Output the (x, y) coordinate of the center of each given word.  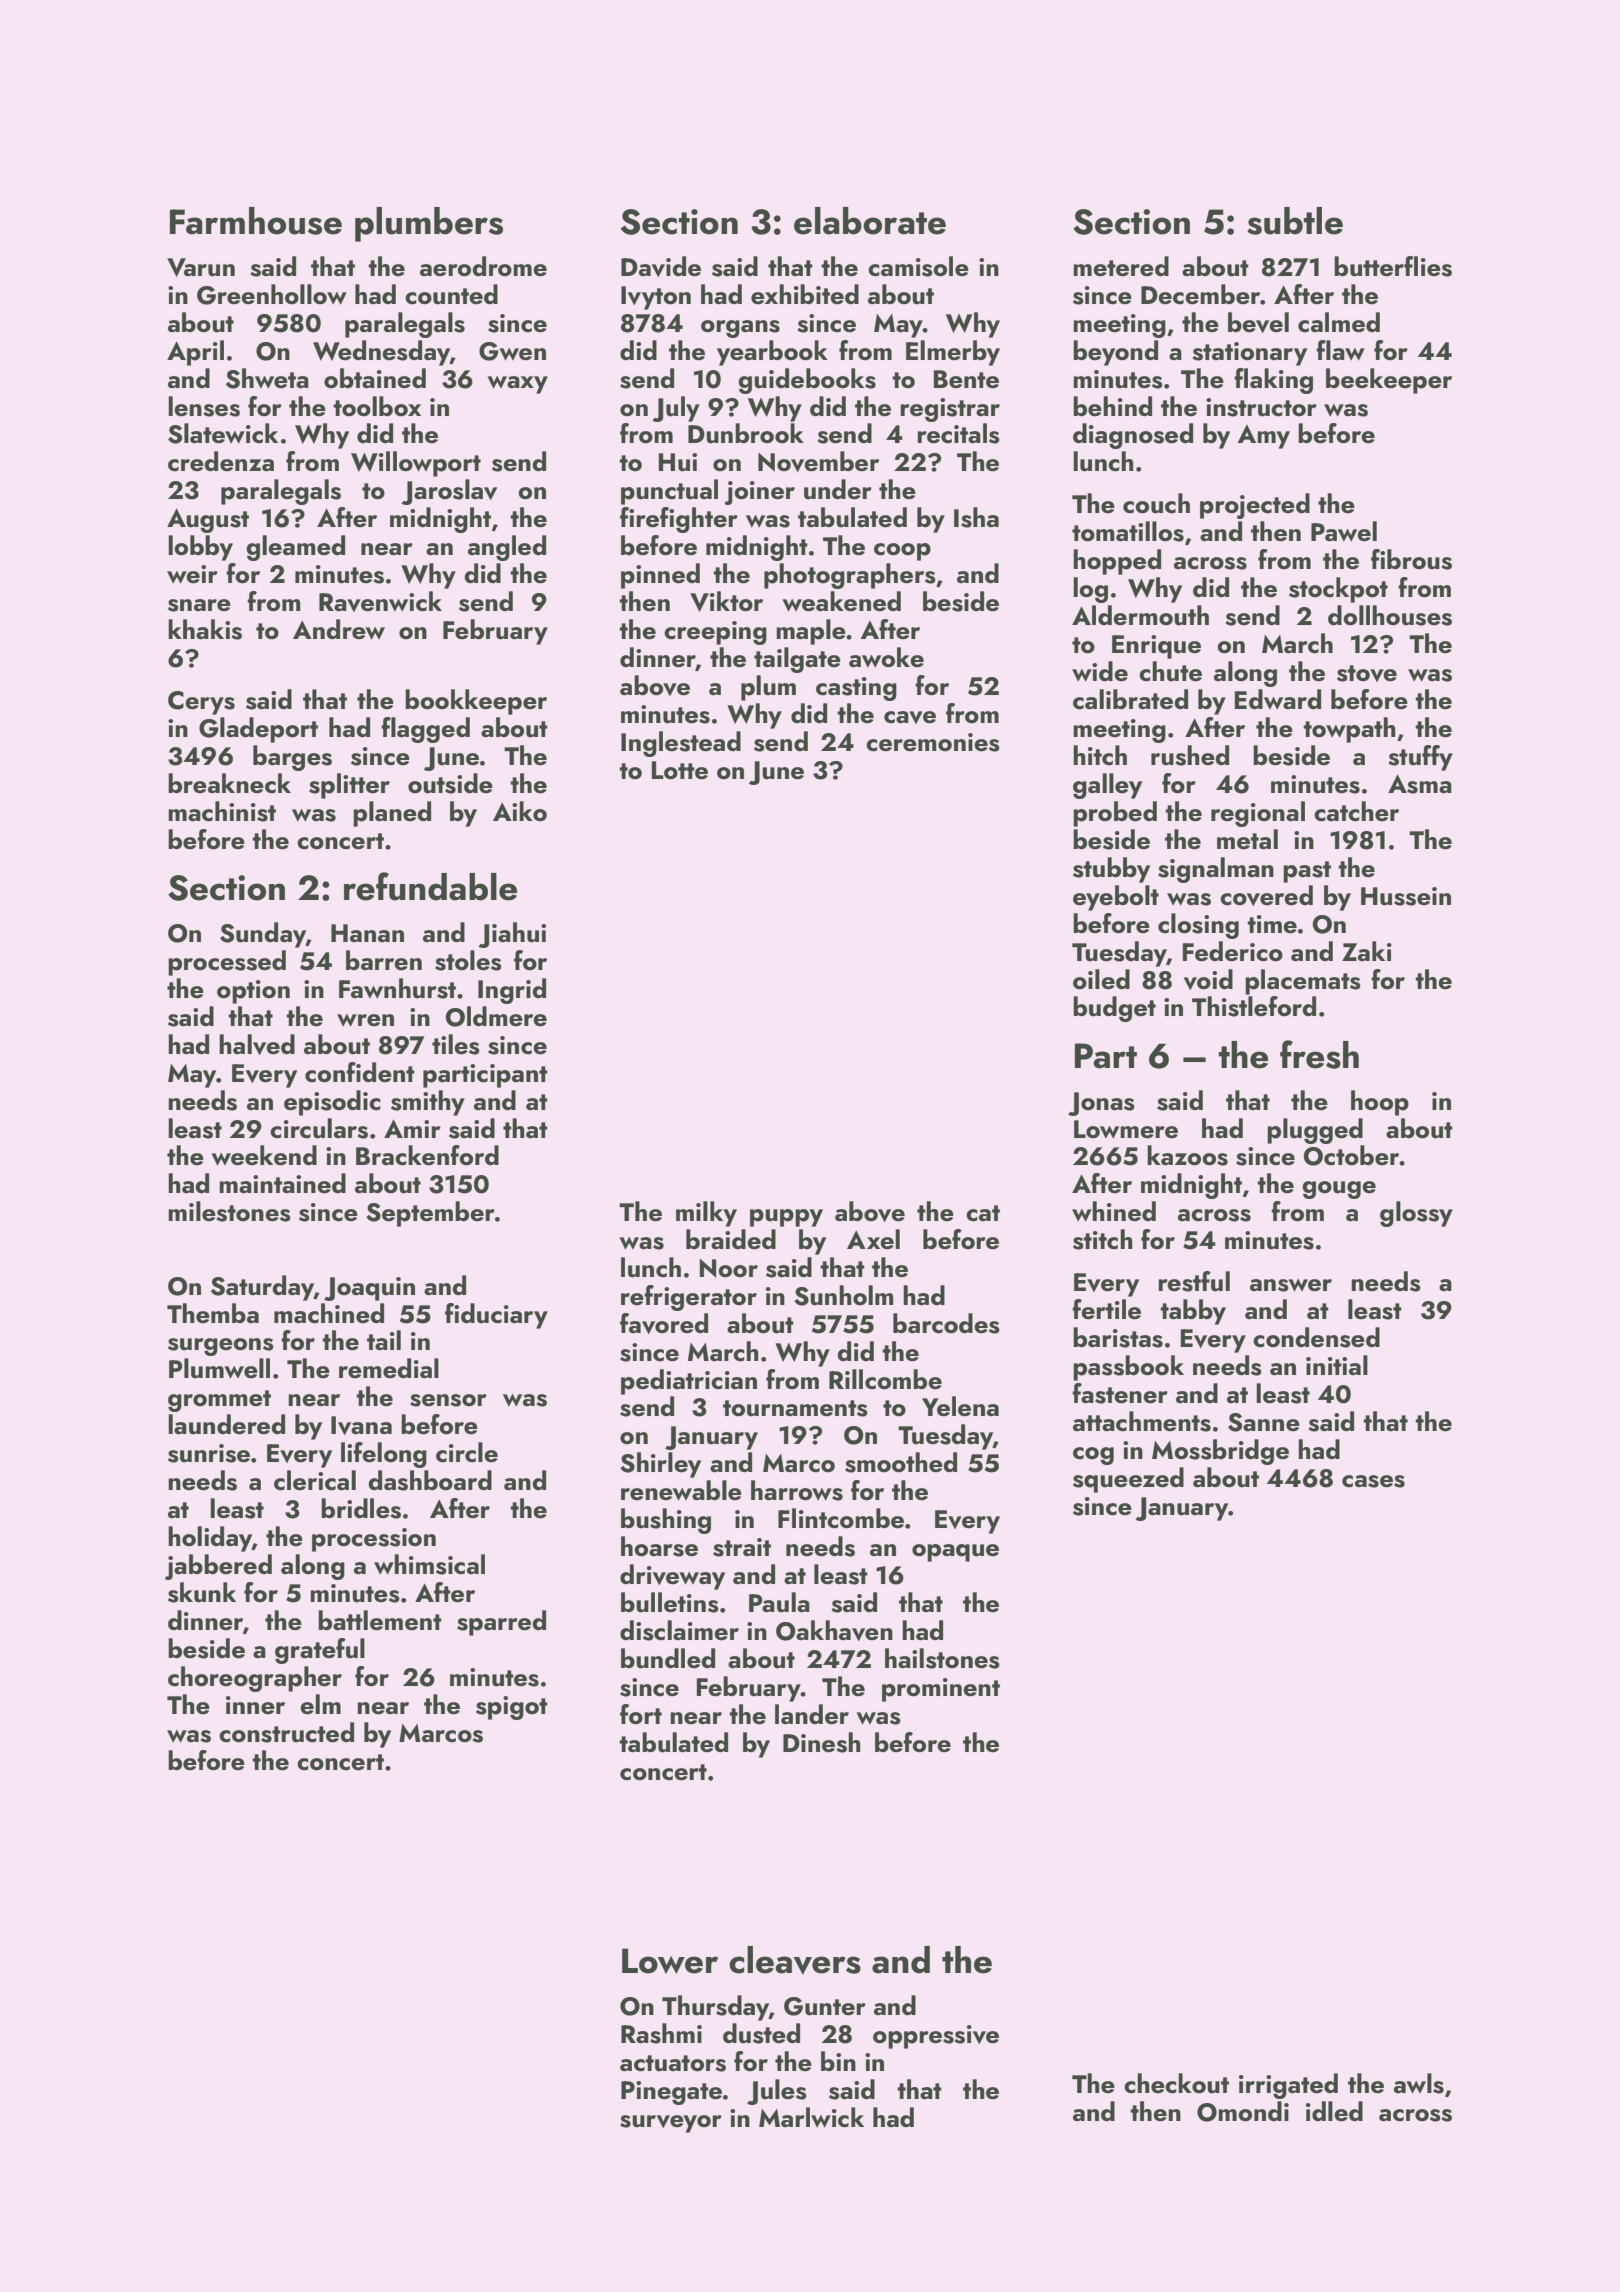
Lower (670, 1961)
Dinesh (822, 1742)
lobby (200, 548)
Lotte (680, 770)
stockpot (1338, 590)
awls (1419, 2083)
